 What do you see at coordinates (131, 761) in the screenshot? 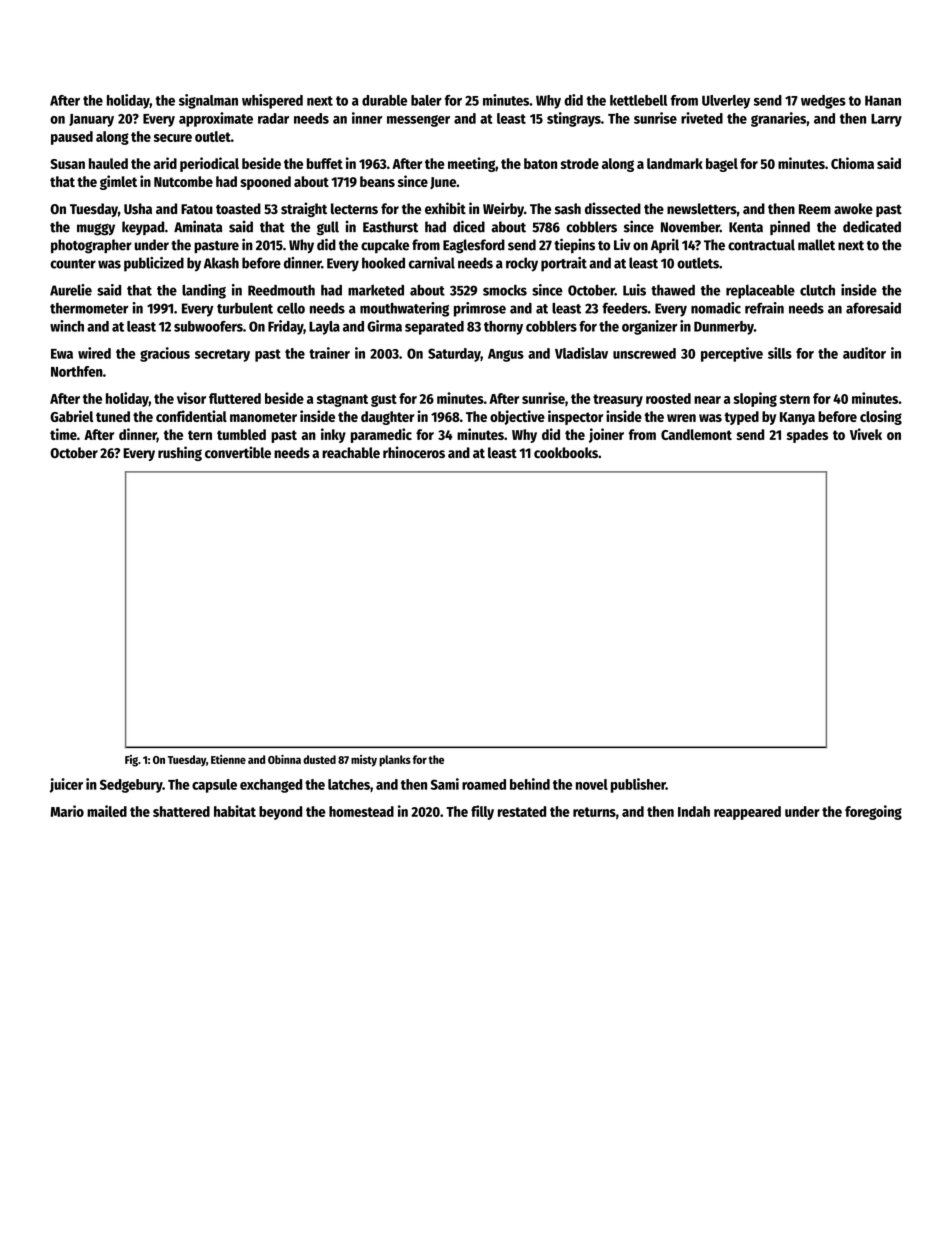
I see `Fig` at bounding box center [131, 761].
